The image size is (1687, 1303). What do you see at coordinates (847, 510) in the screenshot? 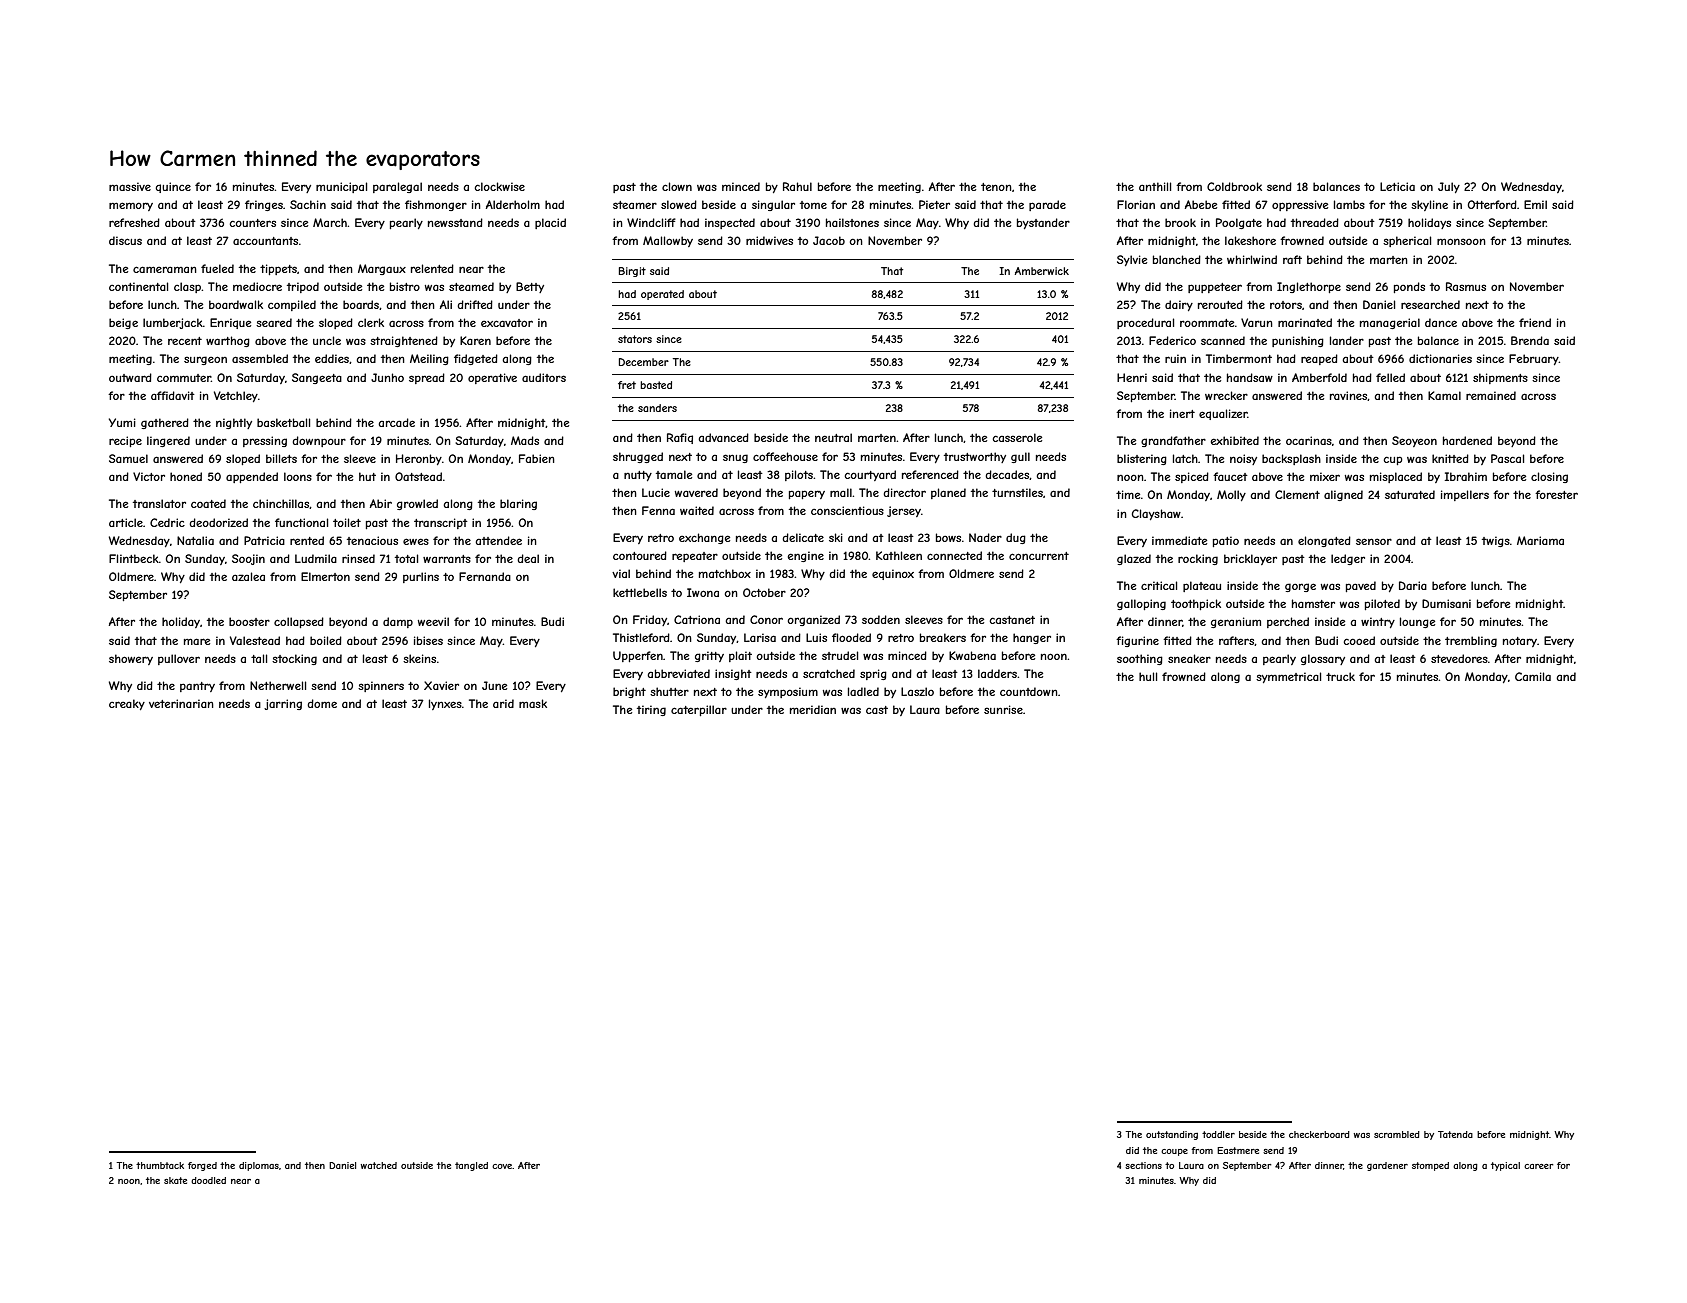
I see `conscientious` at bounding box center [847, 510].
